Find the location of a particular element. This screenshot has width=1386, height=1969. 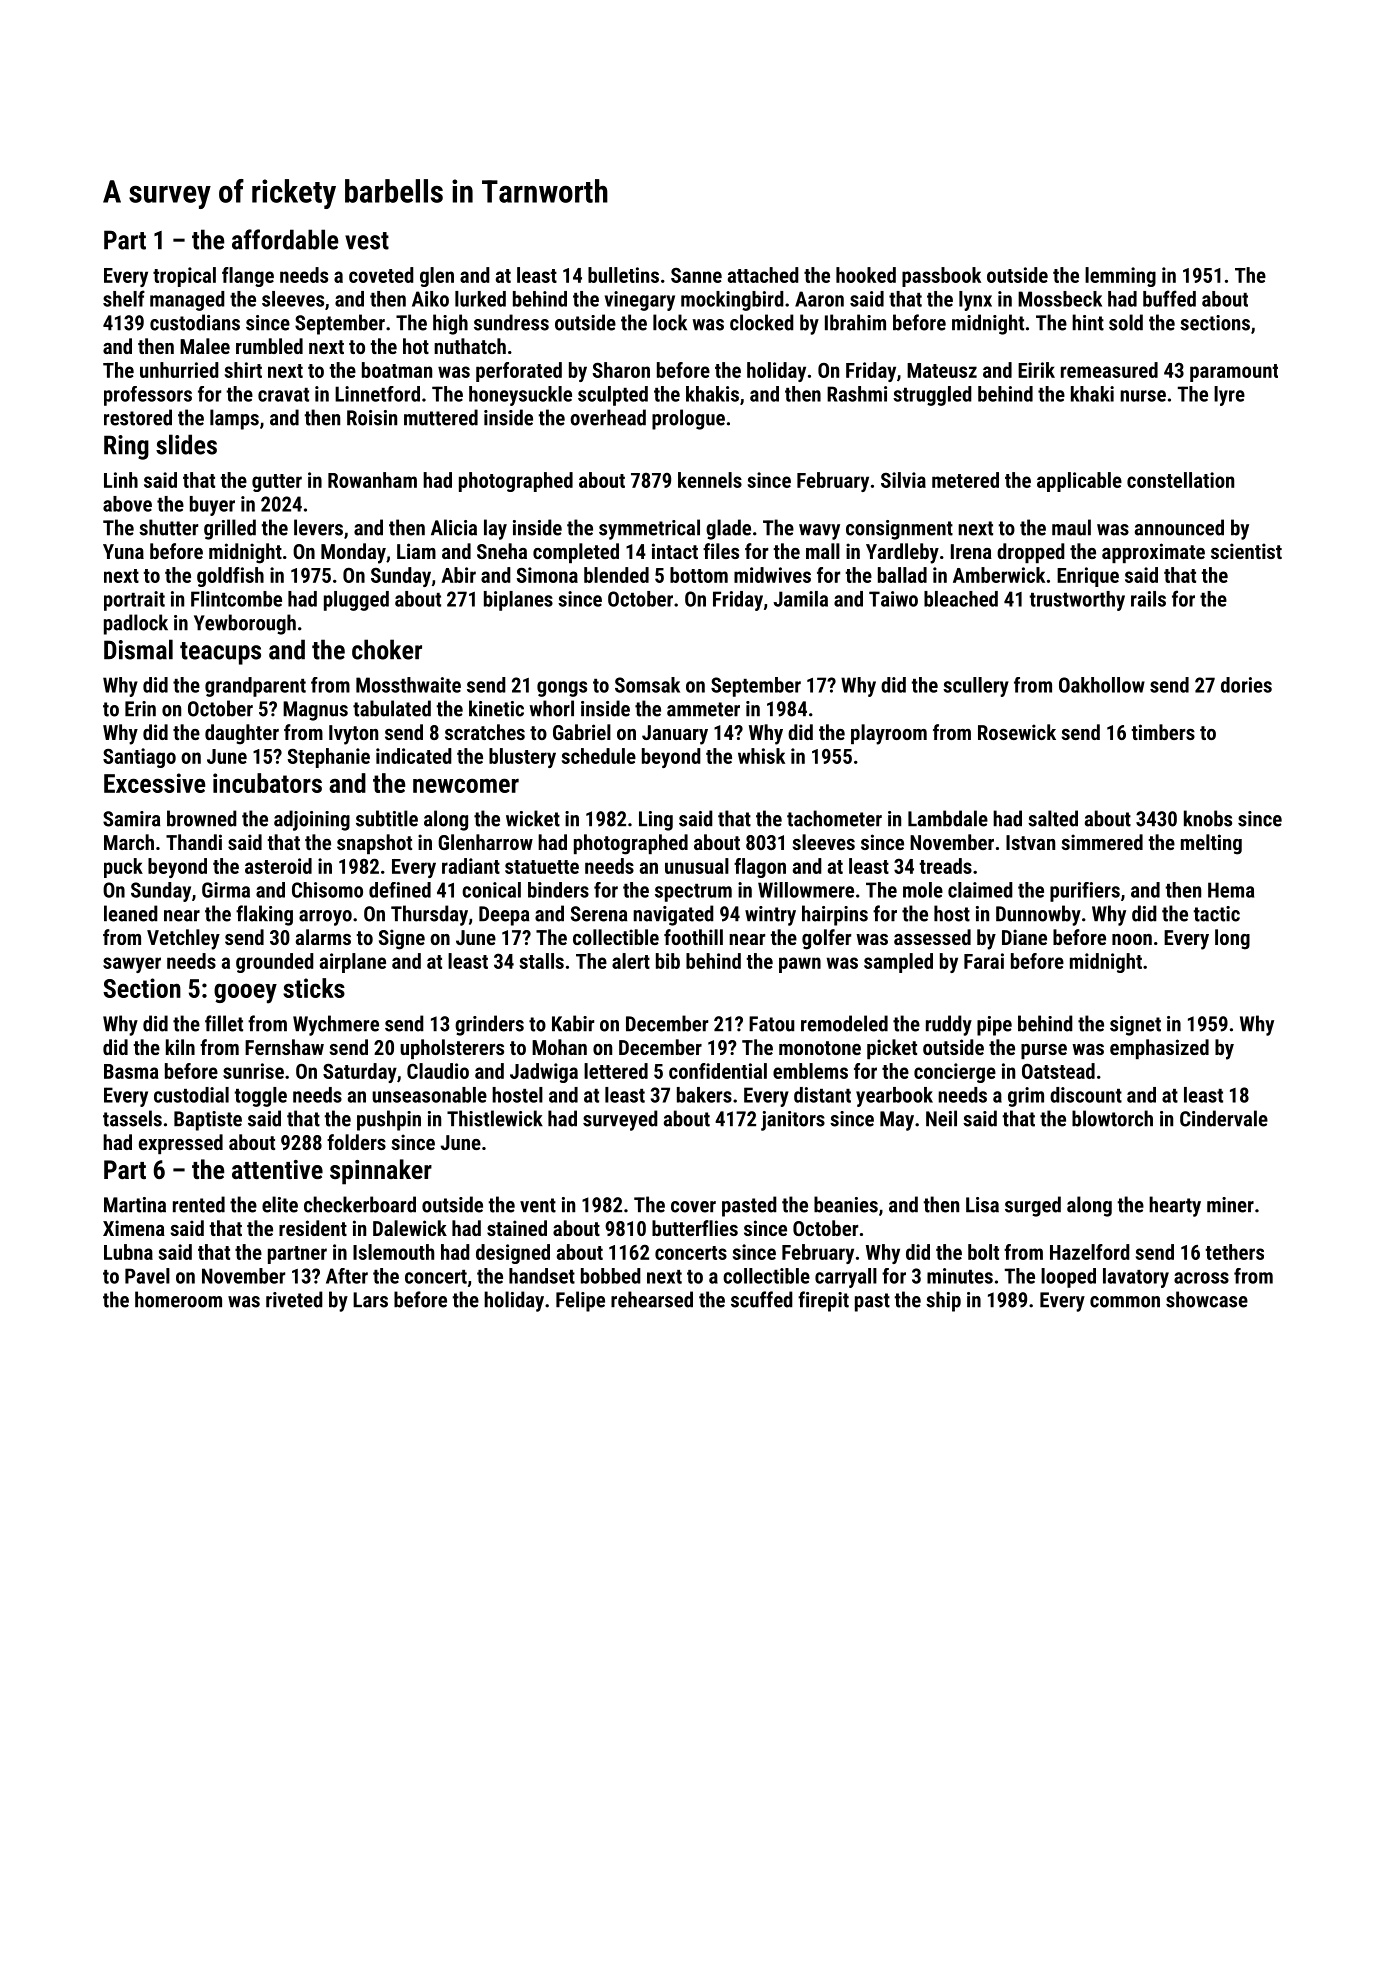

bulletins is located at coordinates (623, 275).
